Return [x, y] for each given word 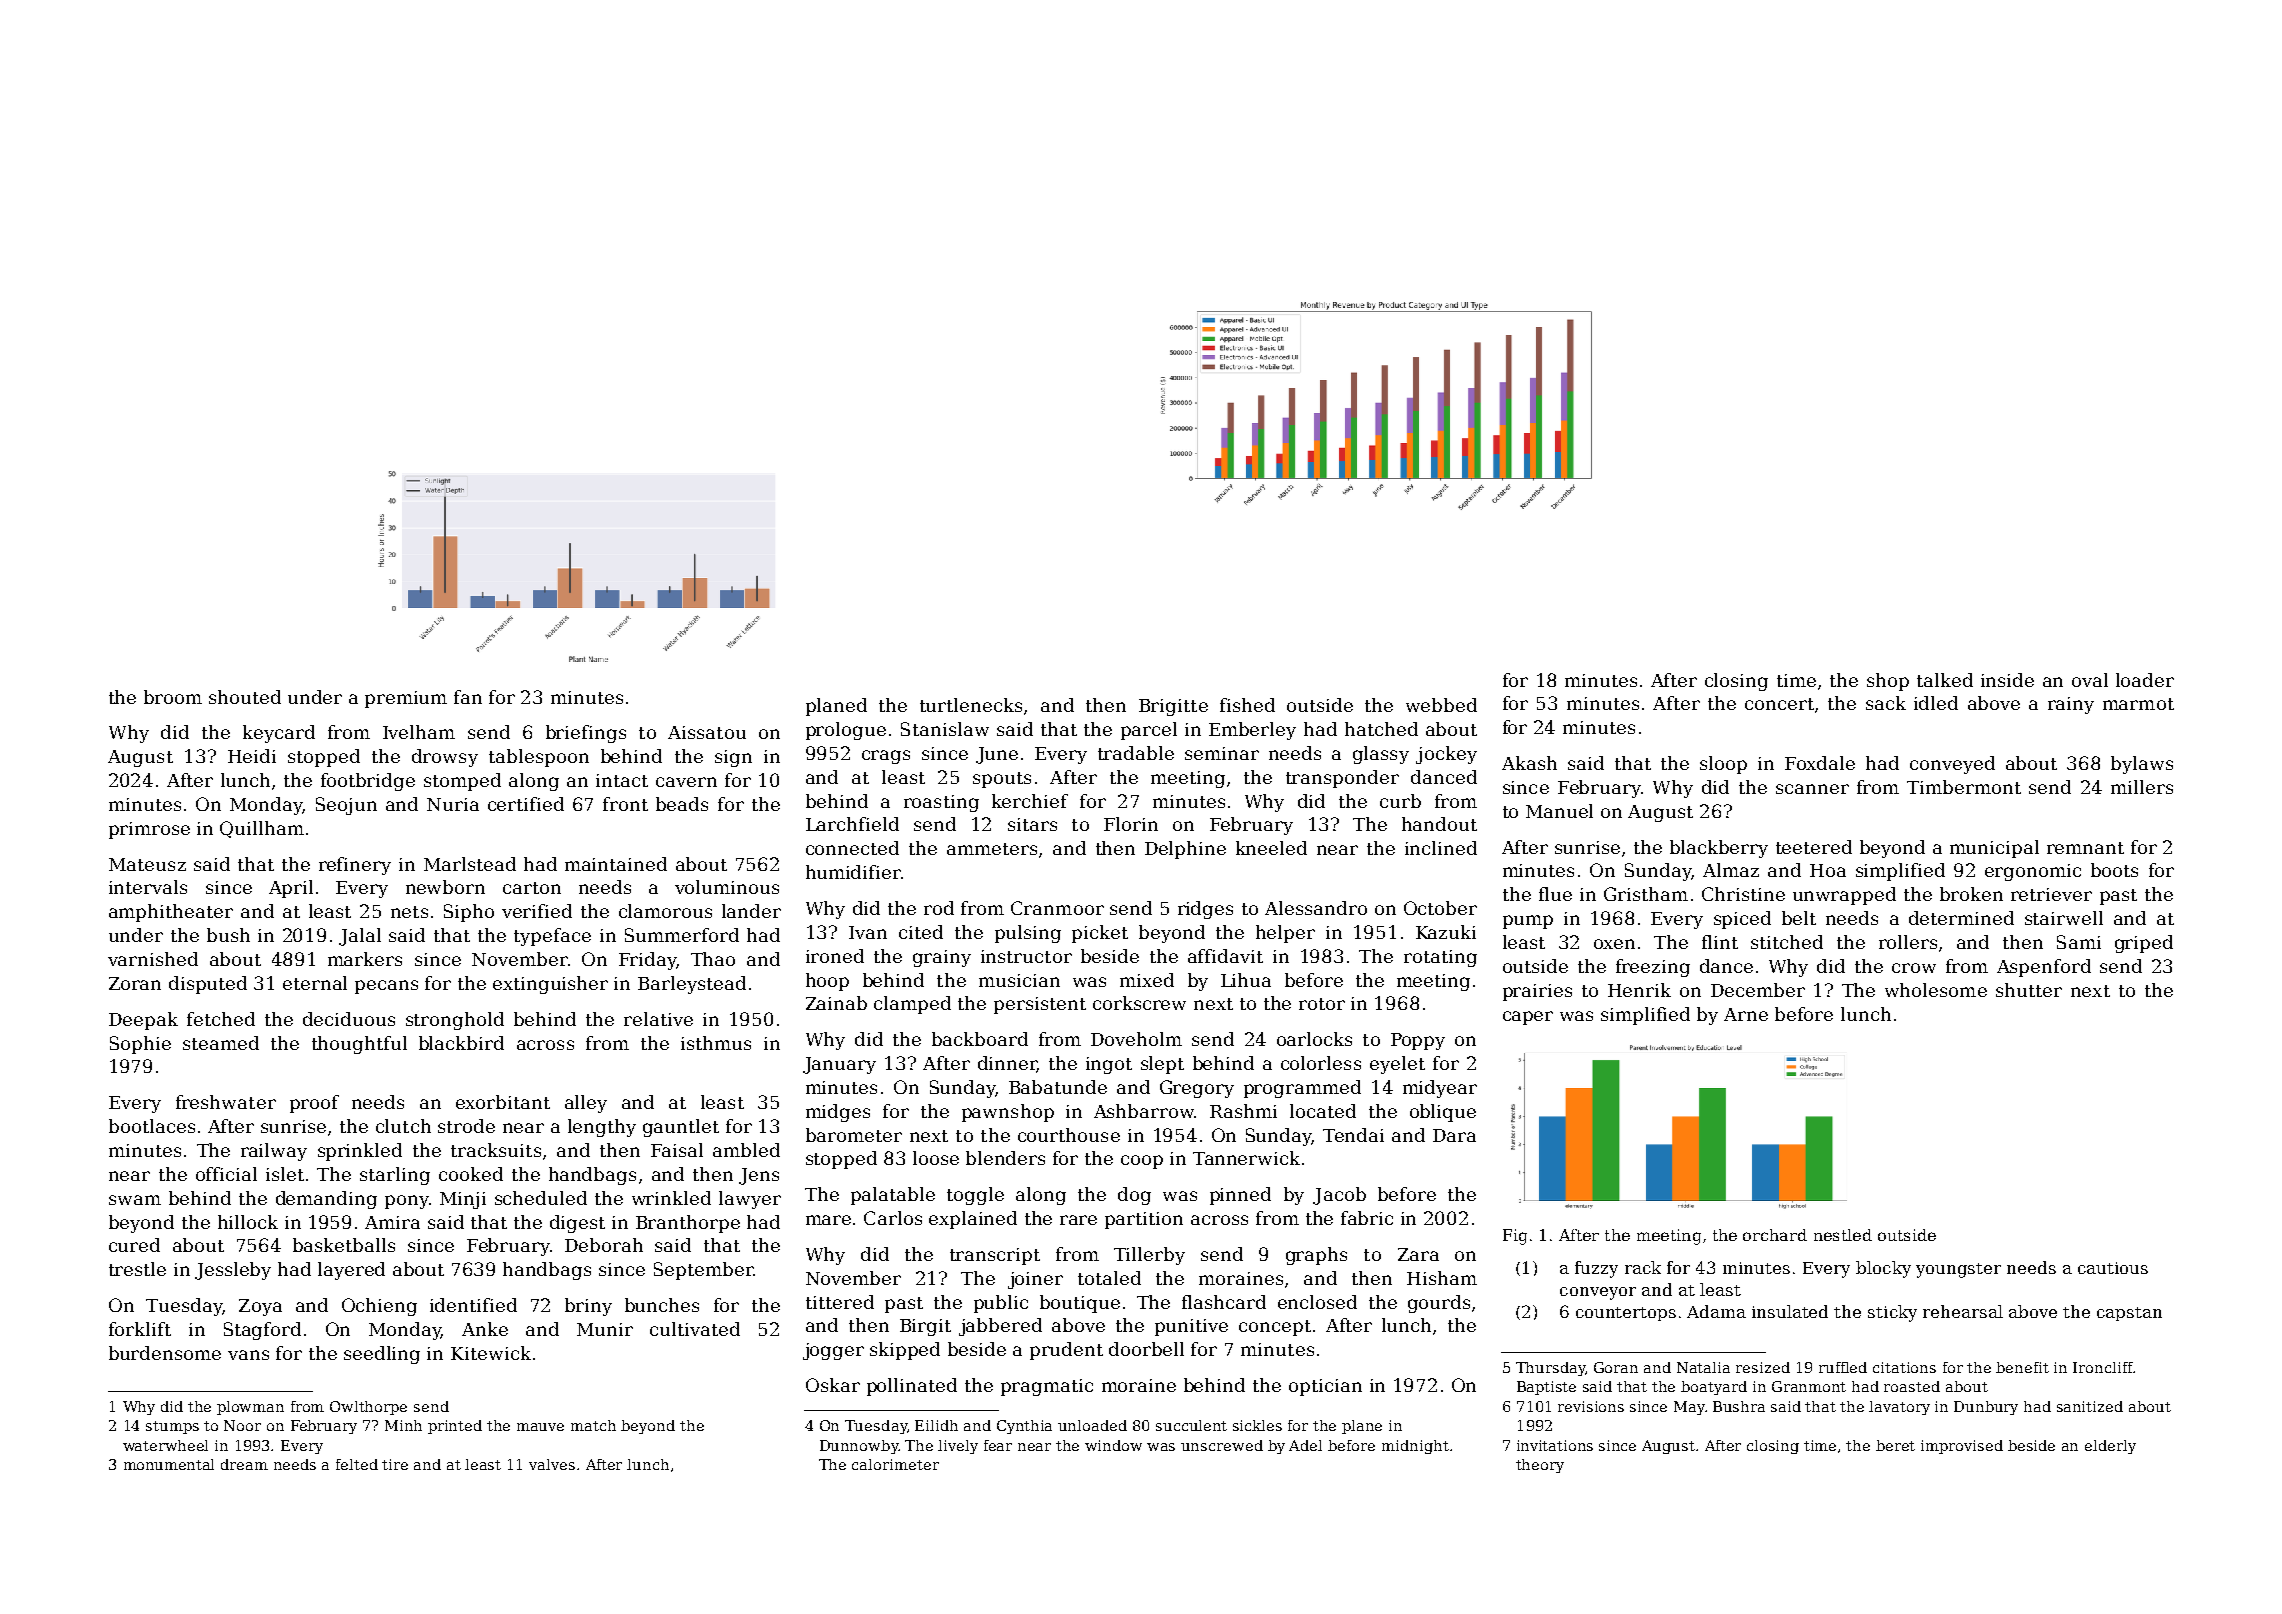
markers [365, 959]
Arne [1746, 1014]
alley [586, 1104]
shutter [2029, 990]
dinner [1007, 1064]
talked [1945, 680]
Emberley [1252, 731]
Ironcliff [2103, 1367]
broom [173, 697]
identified [473, 1305]
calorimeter [895, 1464]
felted [357, 1464]
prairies [1537, 992]
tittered [840, 1302]
